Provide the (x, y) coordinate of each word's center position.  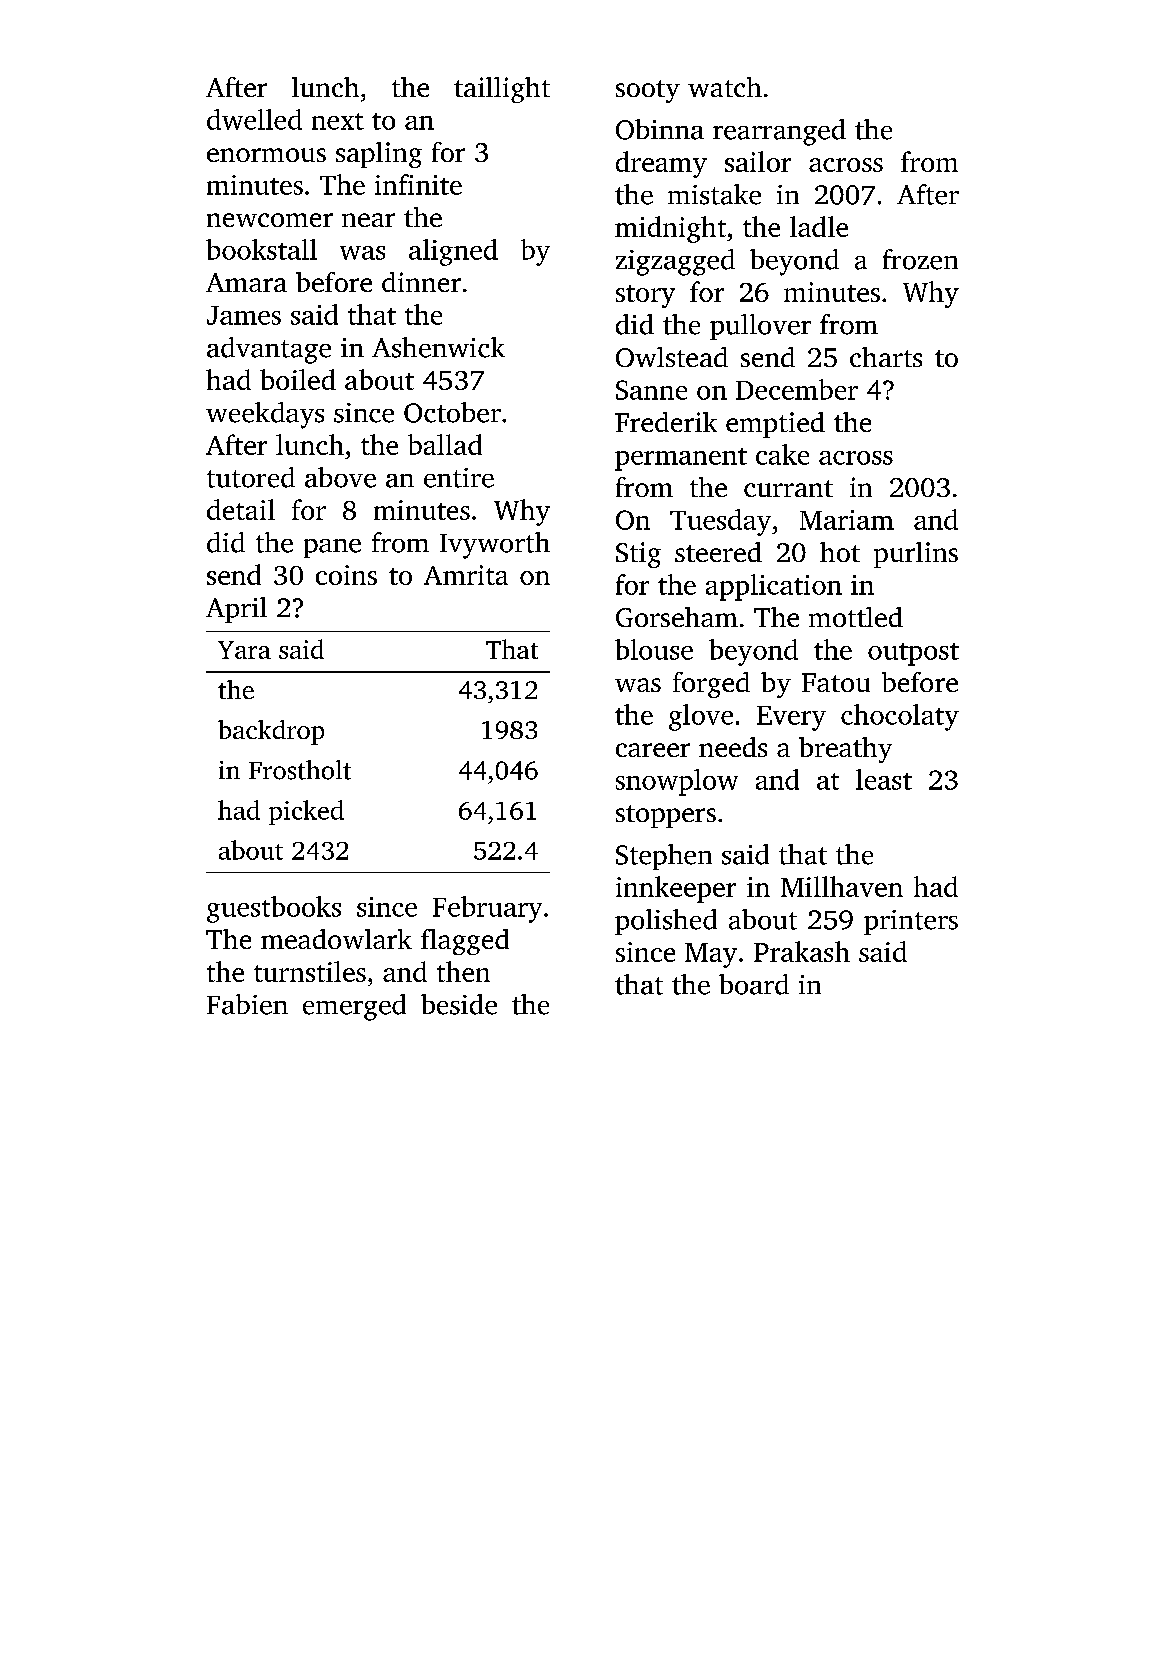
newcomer (270, 220)
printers (911, 922)
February (487, 909)
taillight (502, 90)
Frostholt (300, 770)
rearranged (779, 132)
